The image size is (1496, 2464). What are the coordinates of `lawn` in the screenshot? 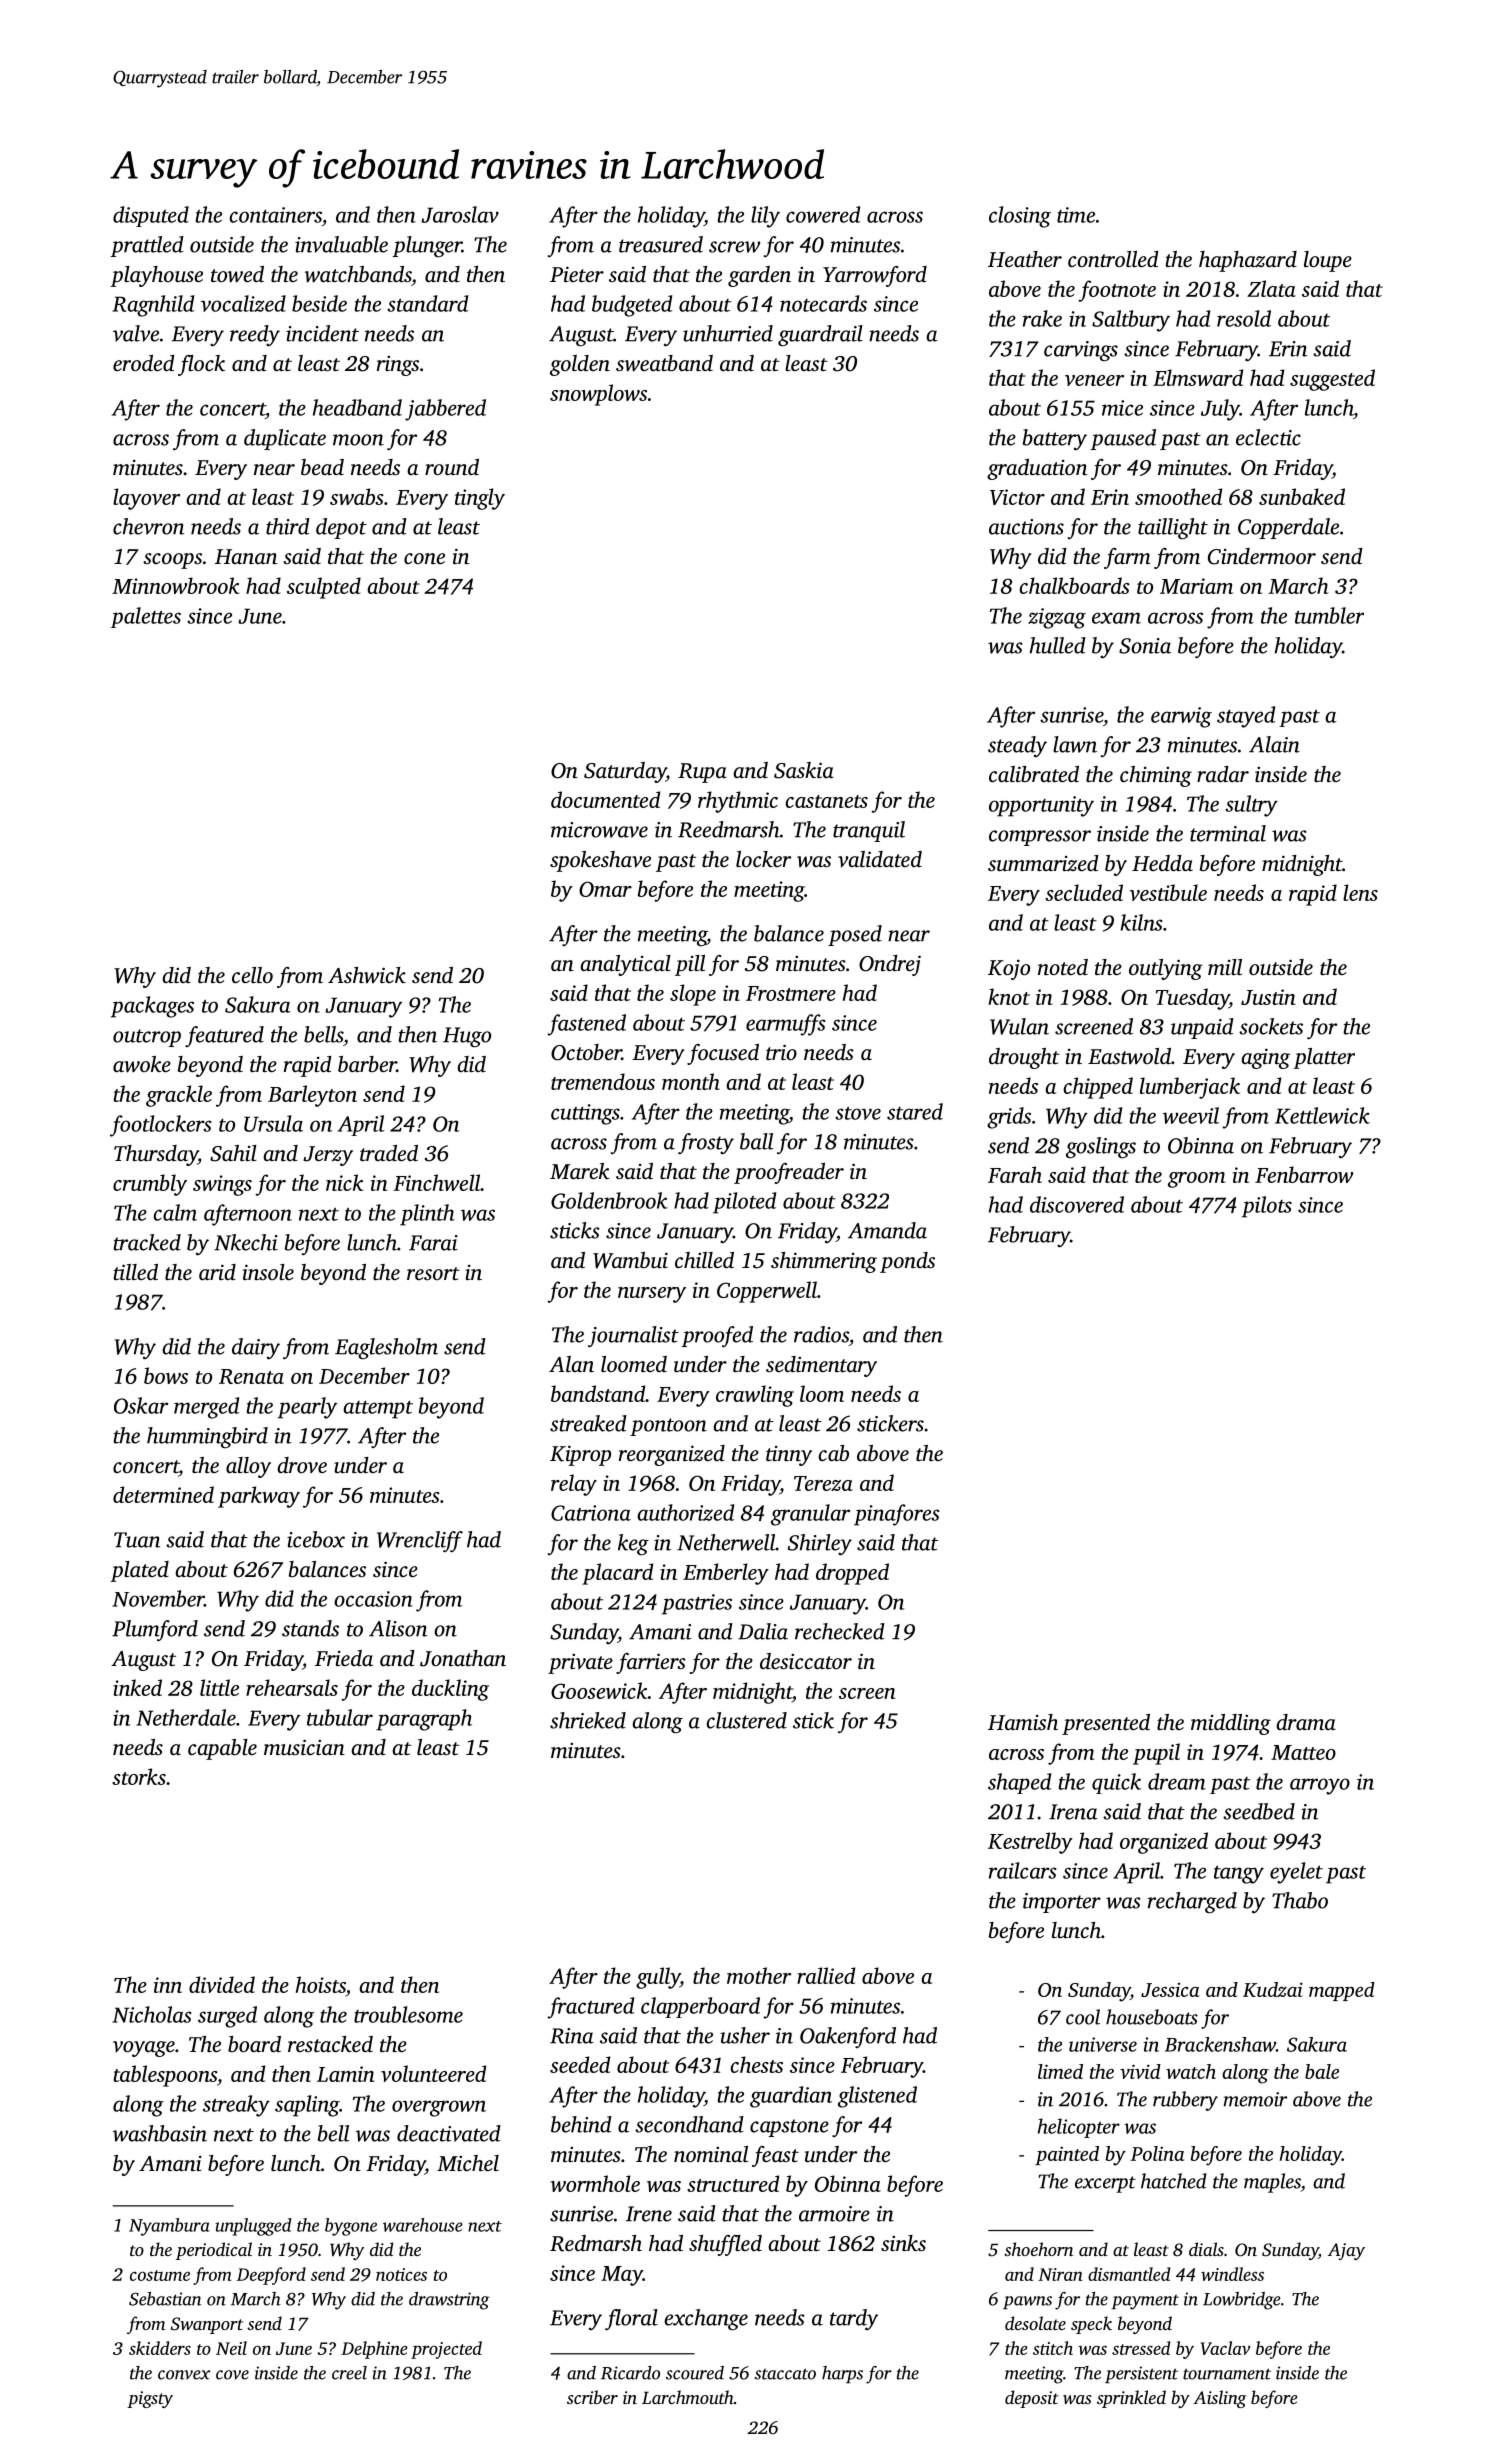 It's located at (1075, 744).
